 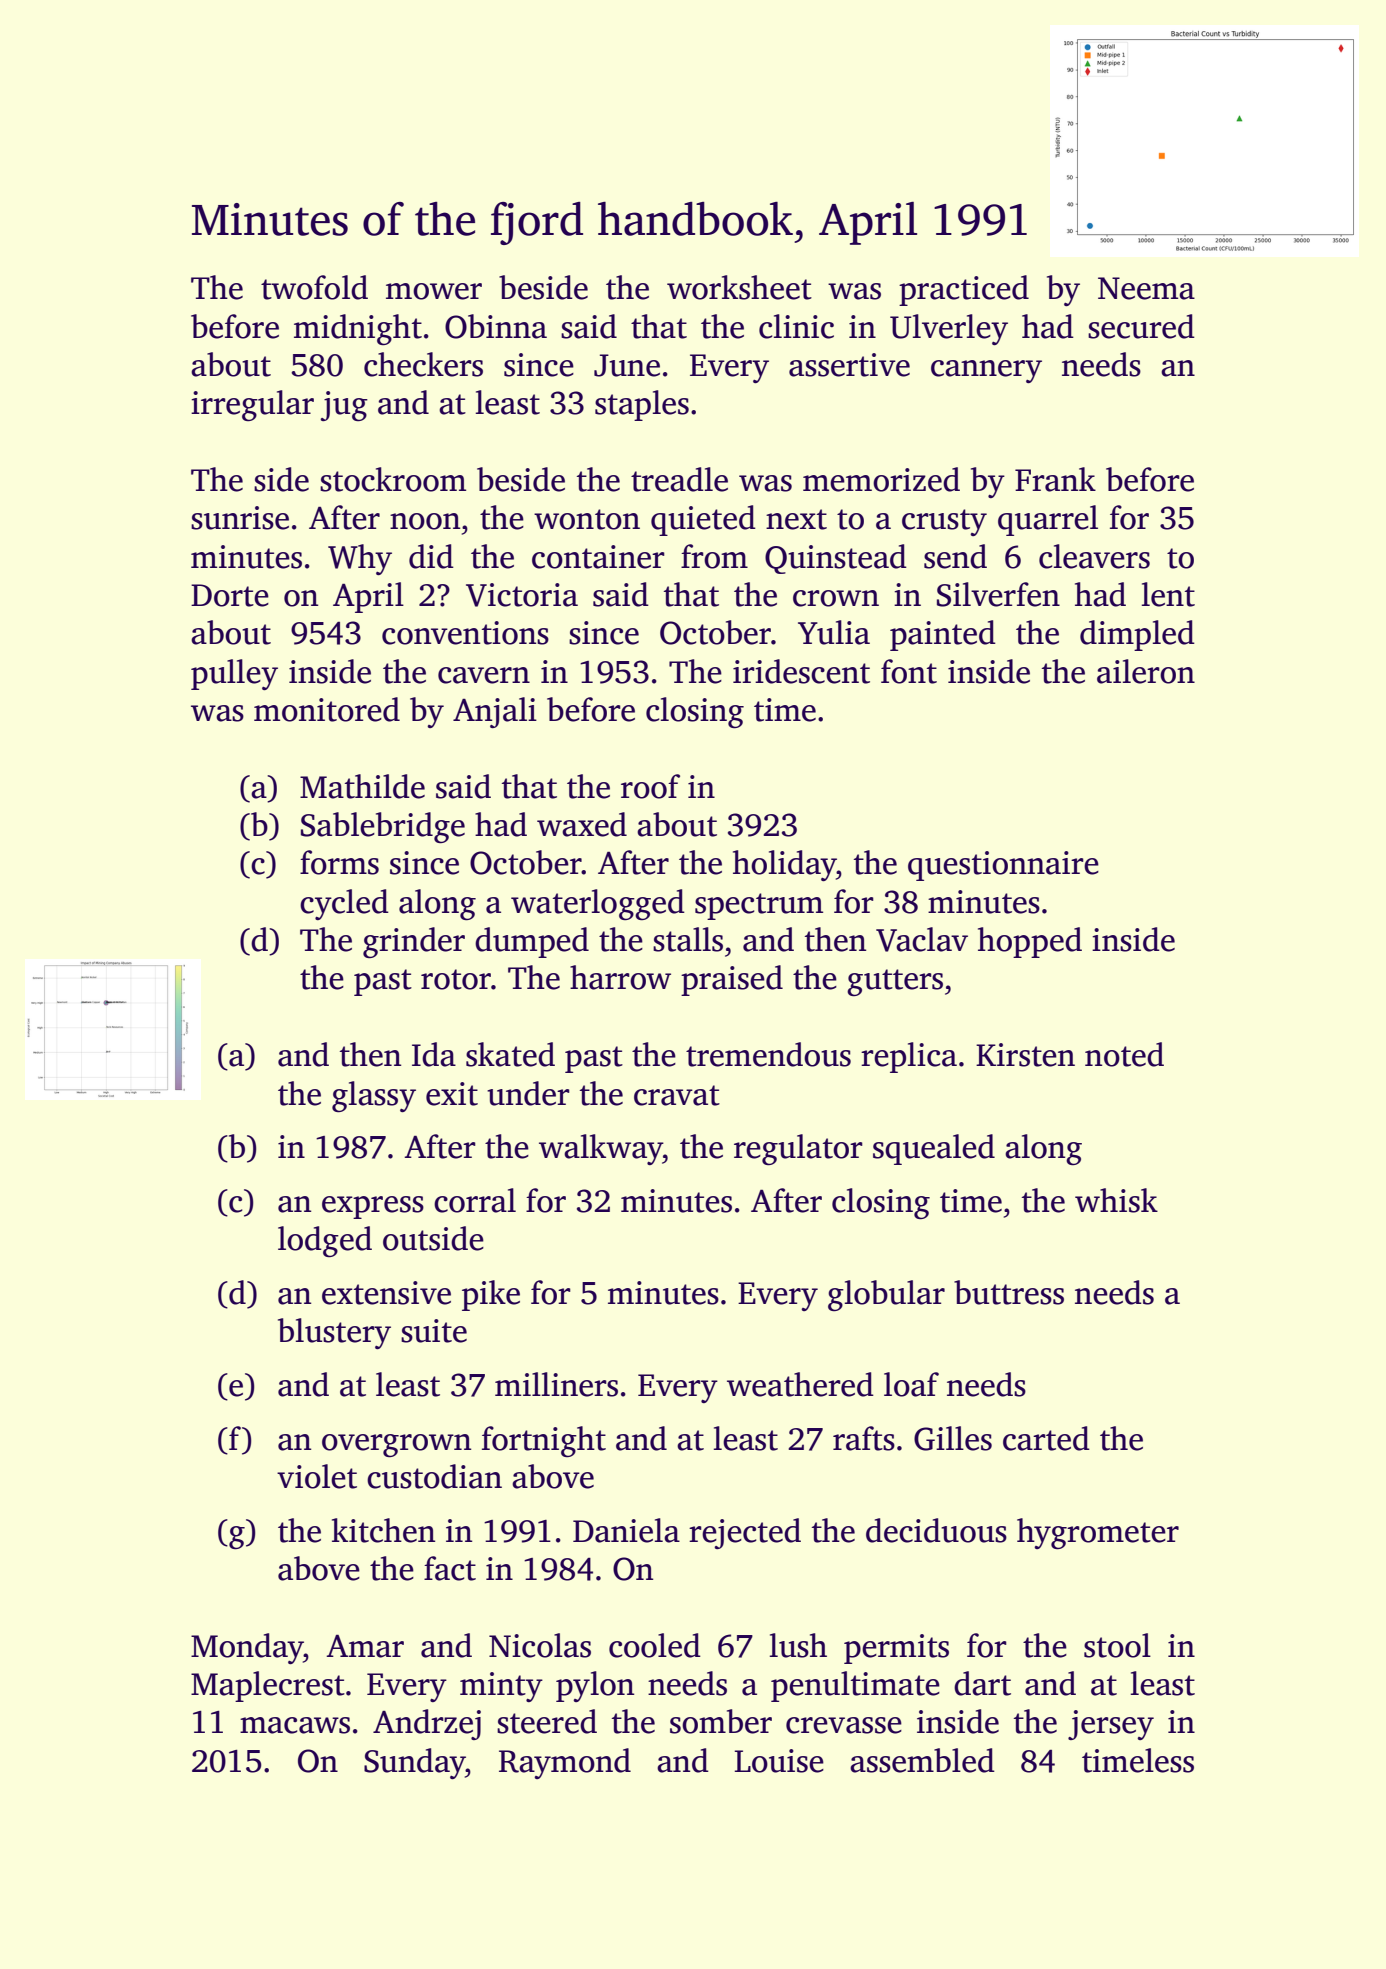 I want to click on milliners, so click(x=556, y=1384).
